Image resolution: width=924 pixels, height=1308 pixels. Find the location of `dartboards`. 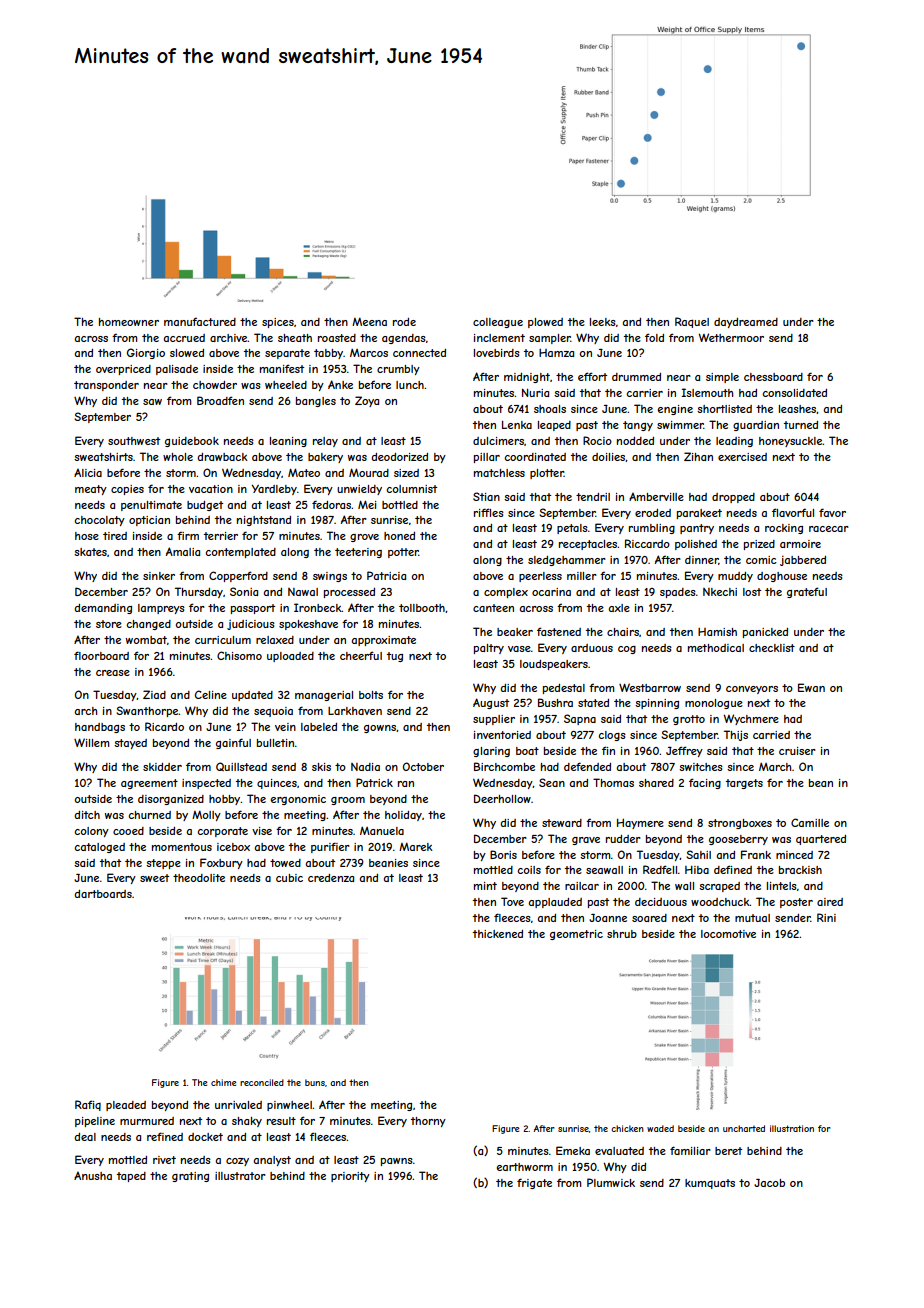

dartboards is located at coordinates (103, 894).
